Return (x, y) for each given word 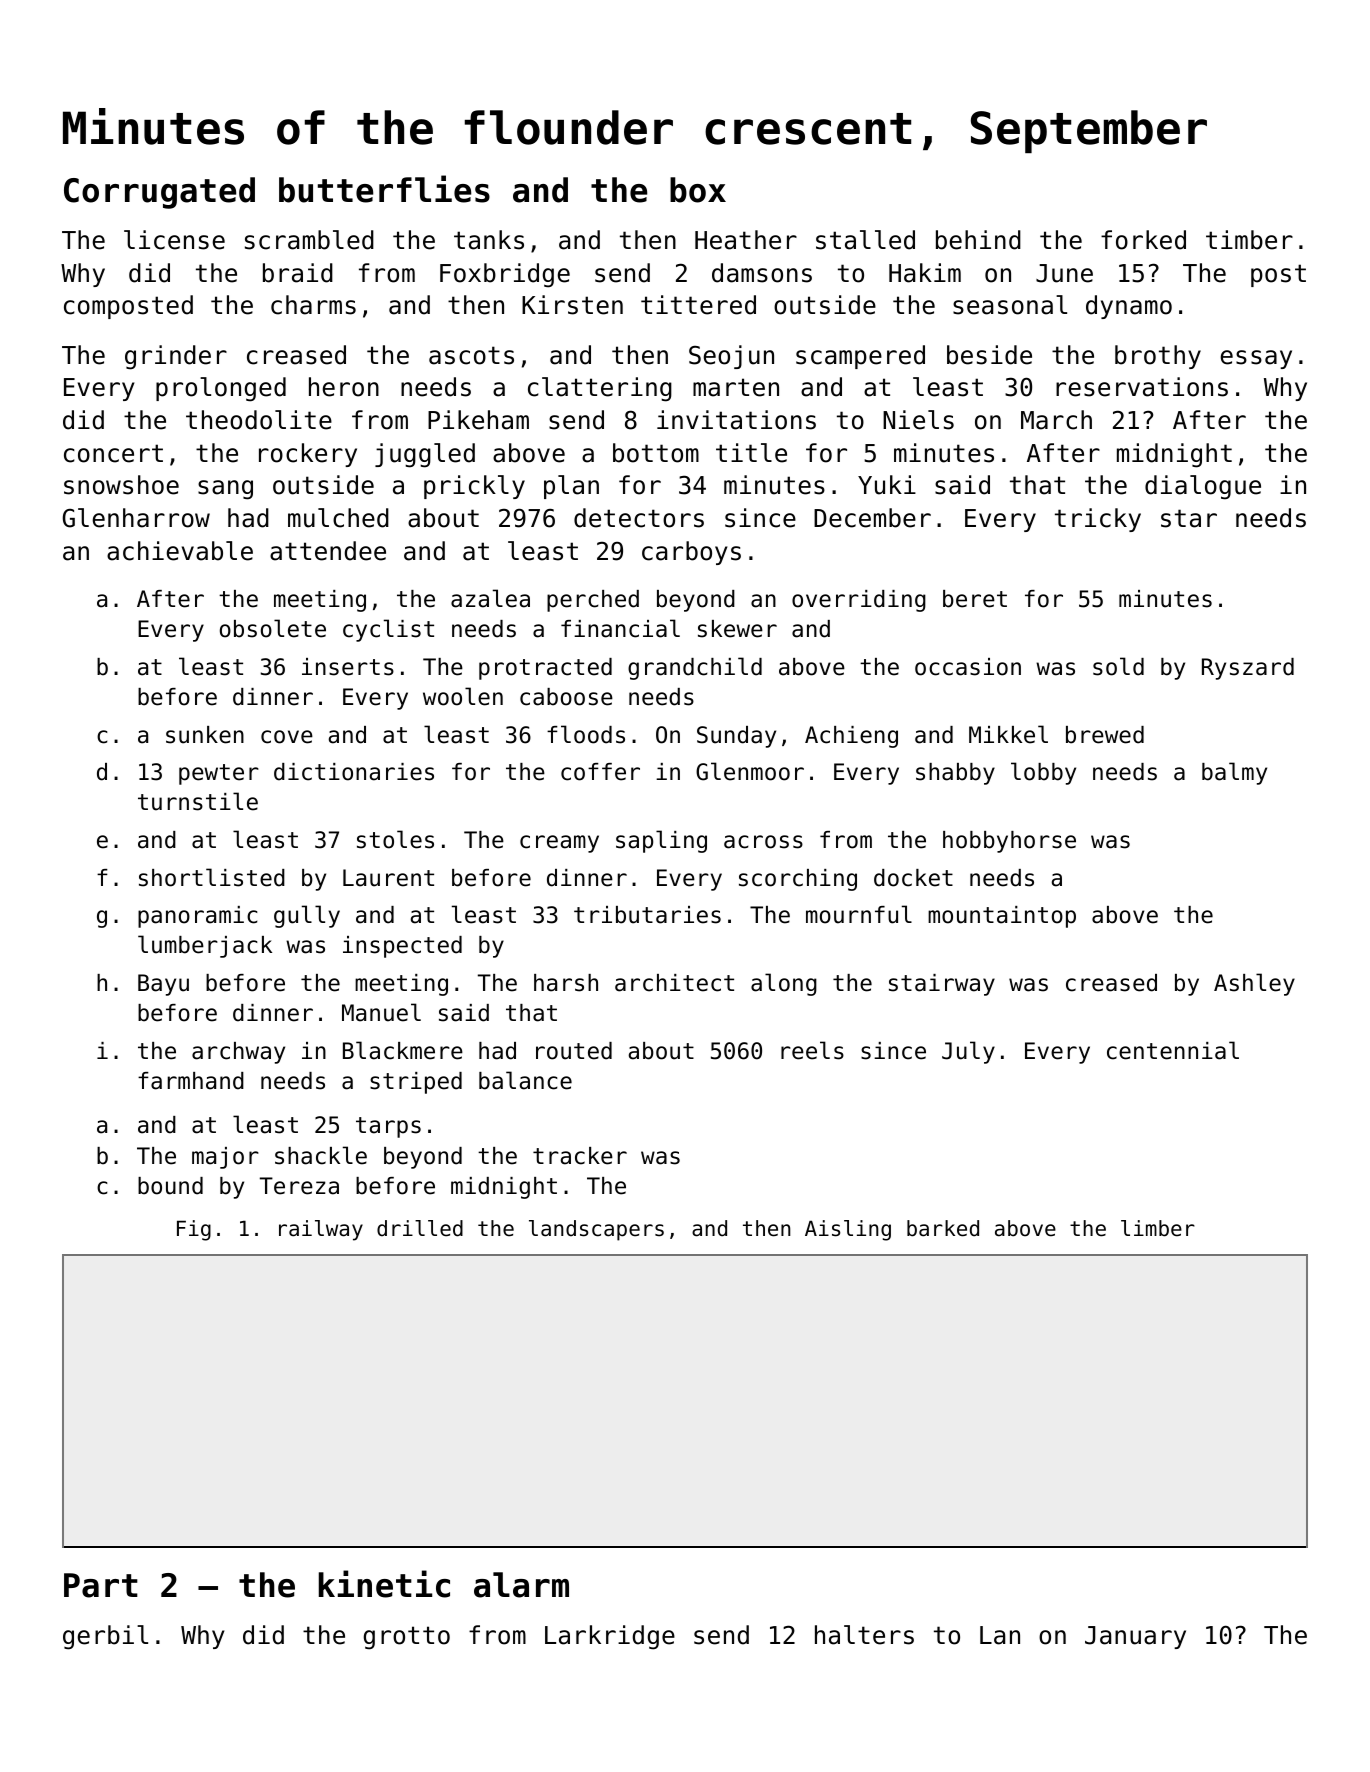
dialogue (1203, 487)
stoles (395, 839)
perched (593, 601)
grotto (407, 1638)
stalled (865, 240)
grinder (176, 357)
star (1189, 518)
